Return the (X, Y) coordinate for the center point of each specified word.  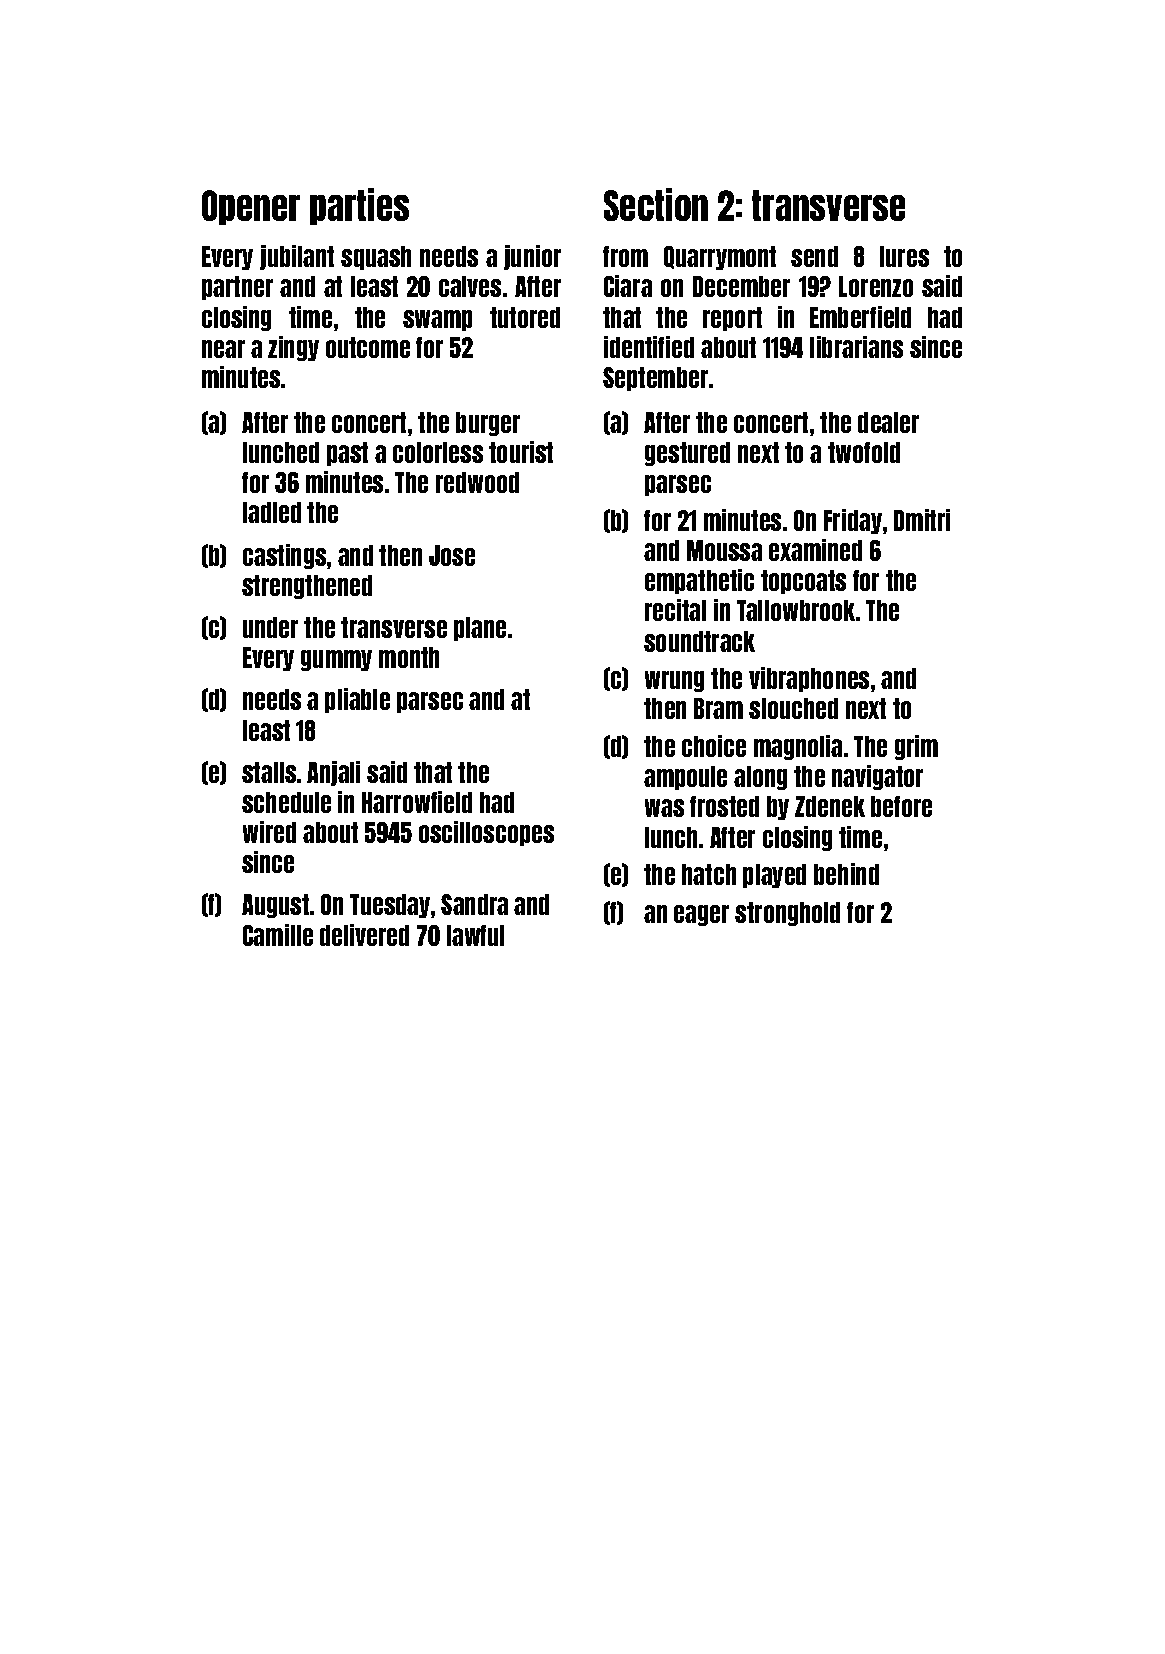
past (347, 454)
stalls (269, 772)
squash (376, 258)
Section (656, 204)
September (655, 379)
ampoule (685, 778)
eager (701, 915)
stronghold (787, 914)
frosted (724, 806)
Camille (278, 935)
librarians (856, 347)
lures (904, 256)
